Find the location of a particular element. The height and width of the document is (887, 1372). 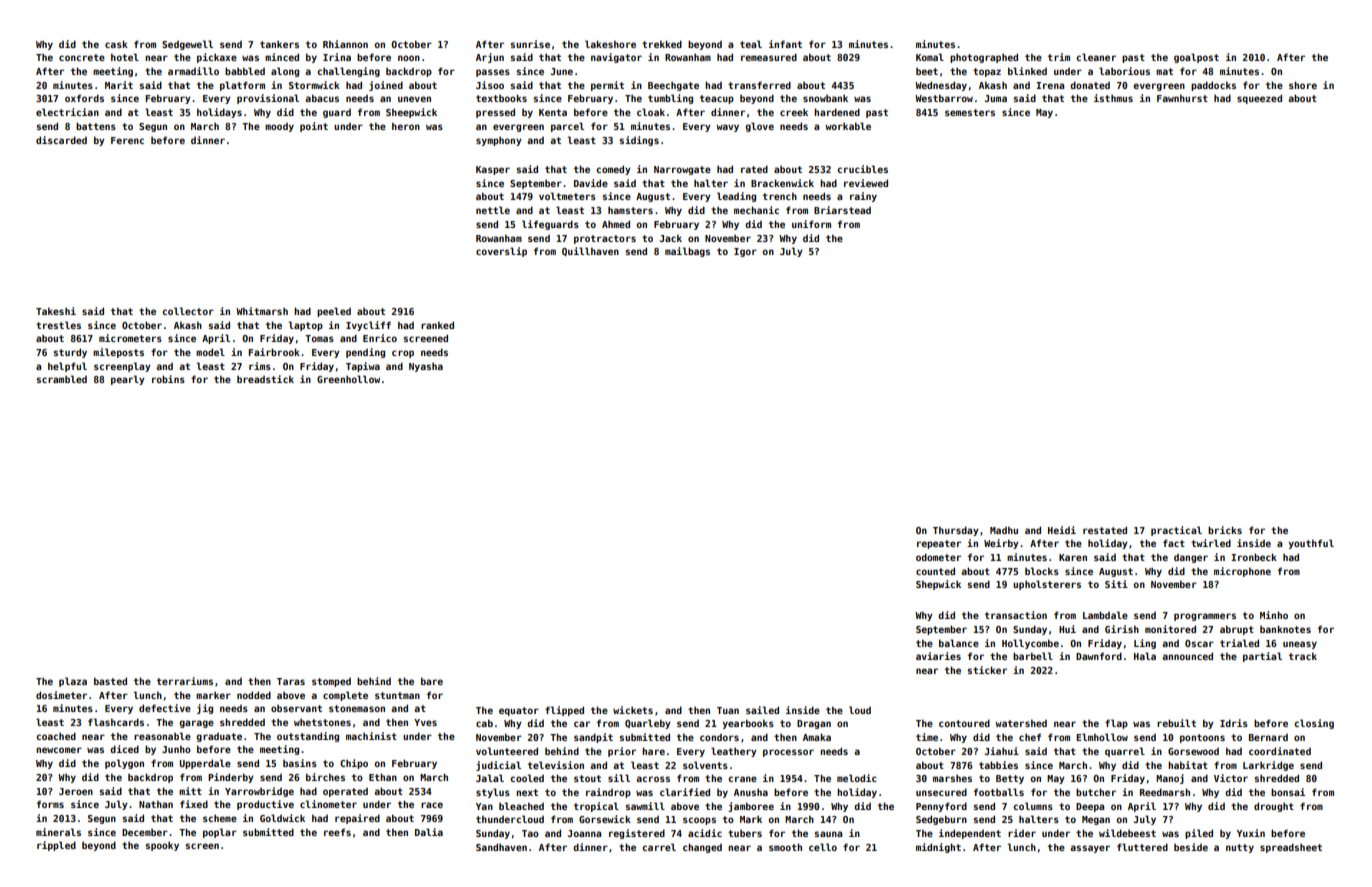

Jack is located at coordinates (671, 238).
